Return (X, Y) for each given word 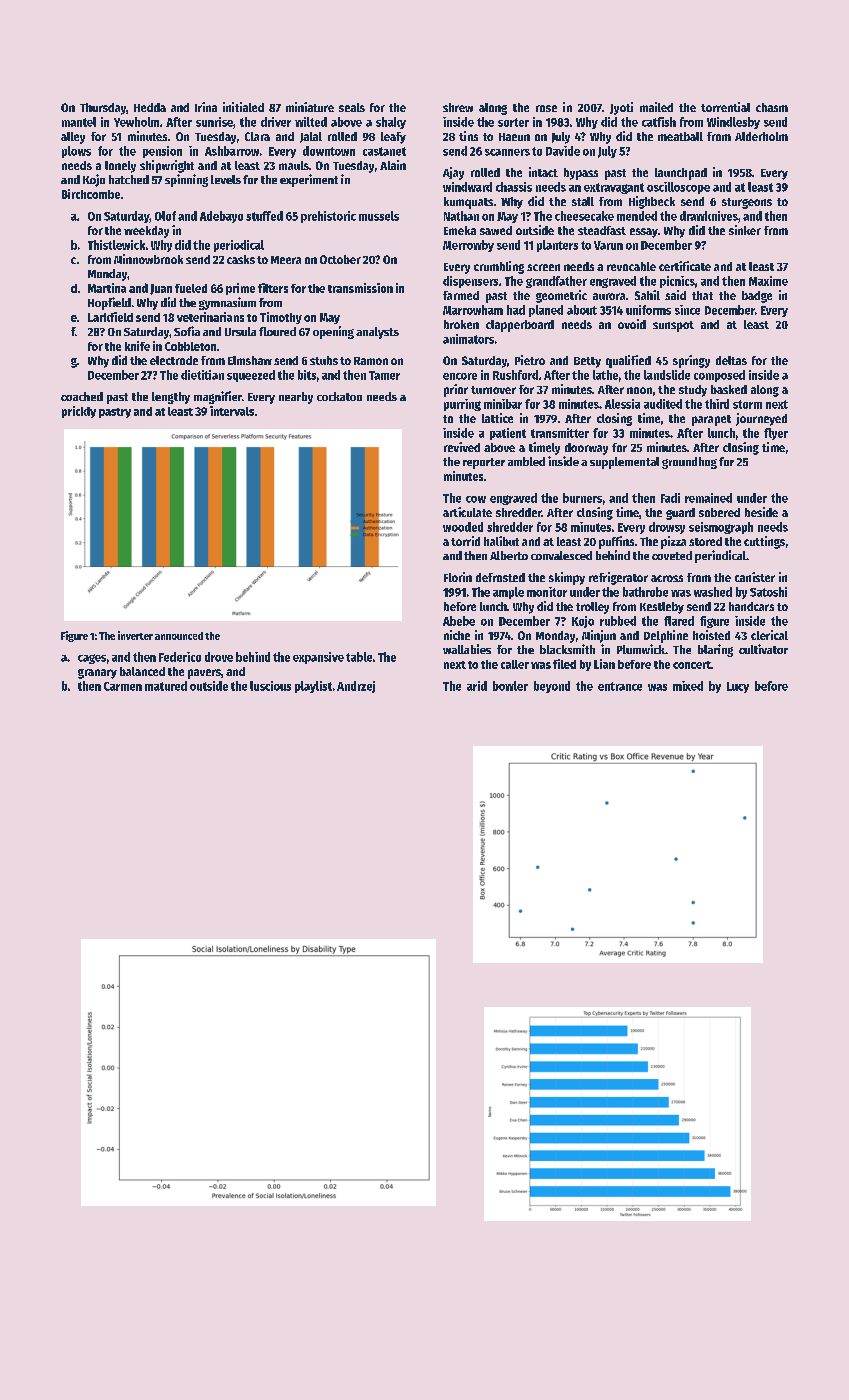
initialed (243, 107)
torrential (725, 107)
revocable (631, 266)
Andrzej (356, 687)
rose (546, 108)
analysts (377, 333)
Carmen (123, 686)
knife (137, 346)
